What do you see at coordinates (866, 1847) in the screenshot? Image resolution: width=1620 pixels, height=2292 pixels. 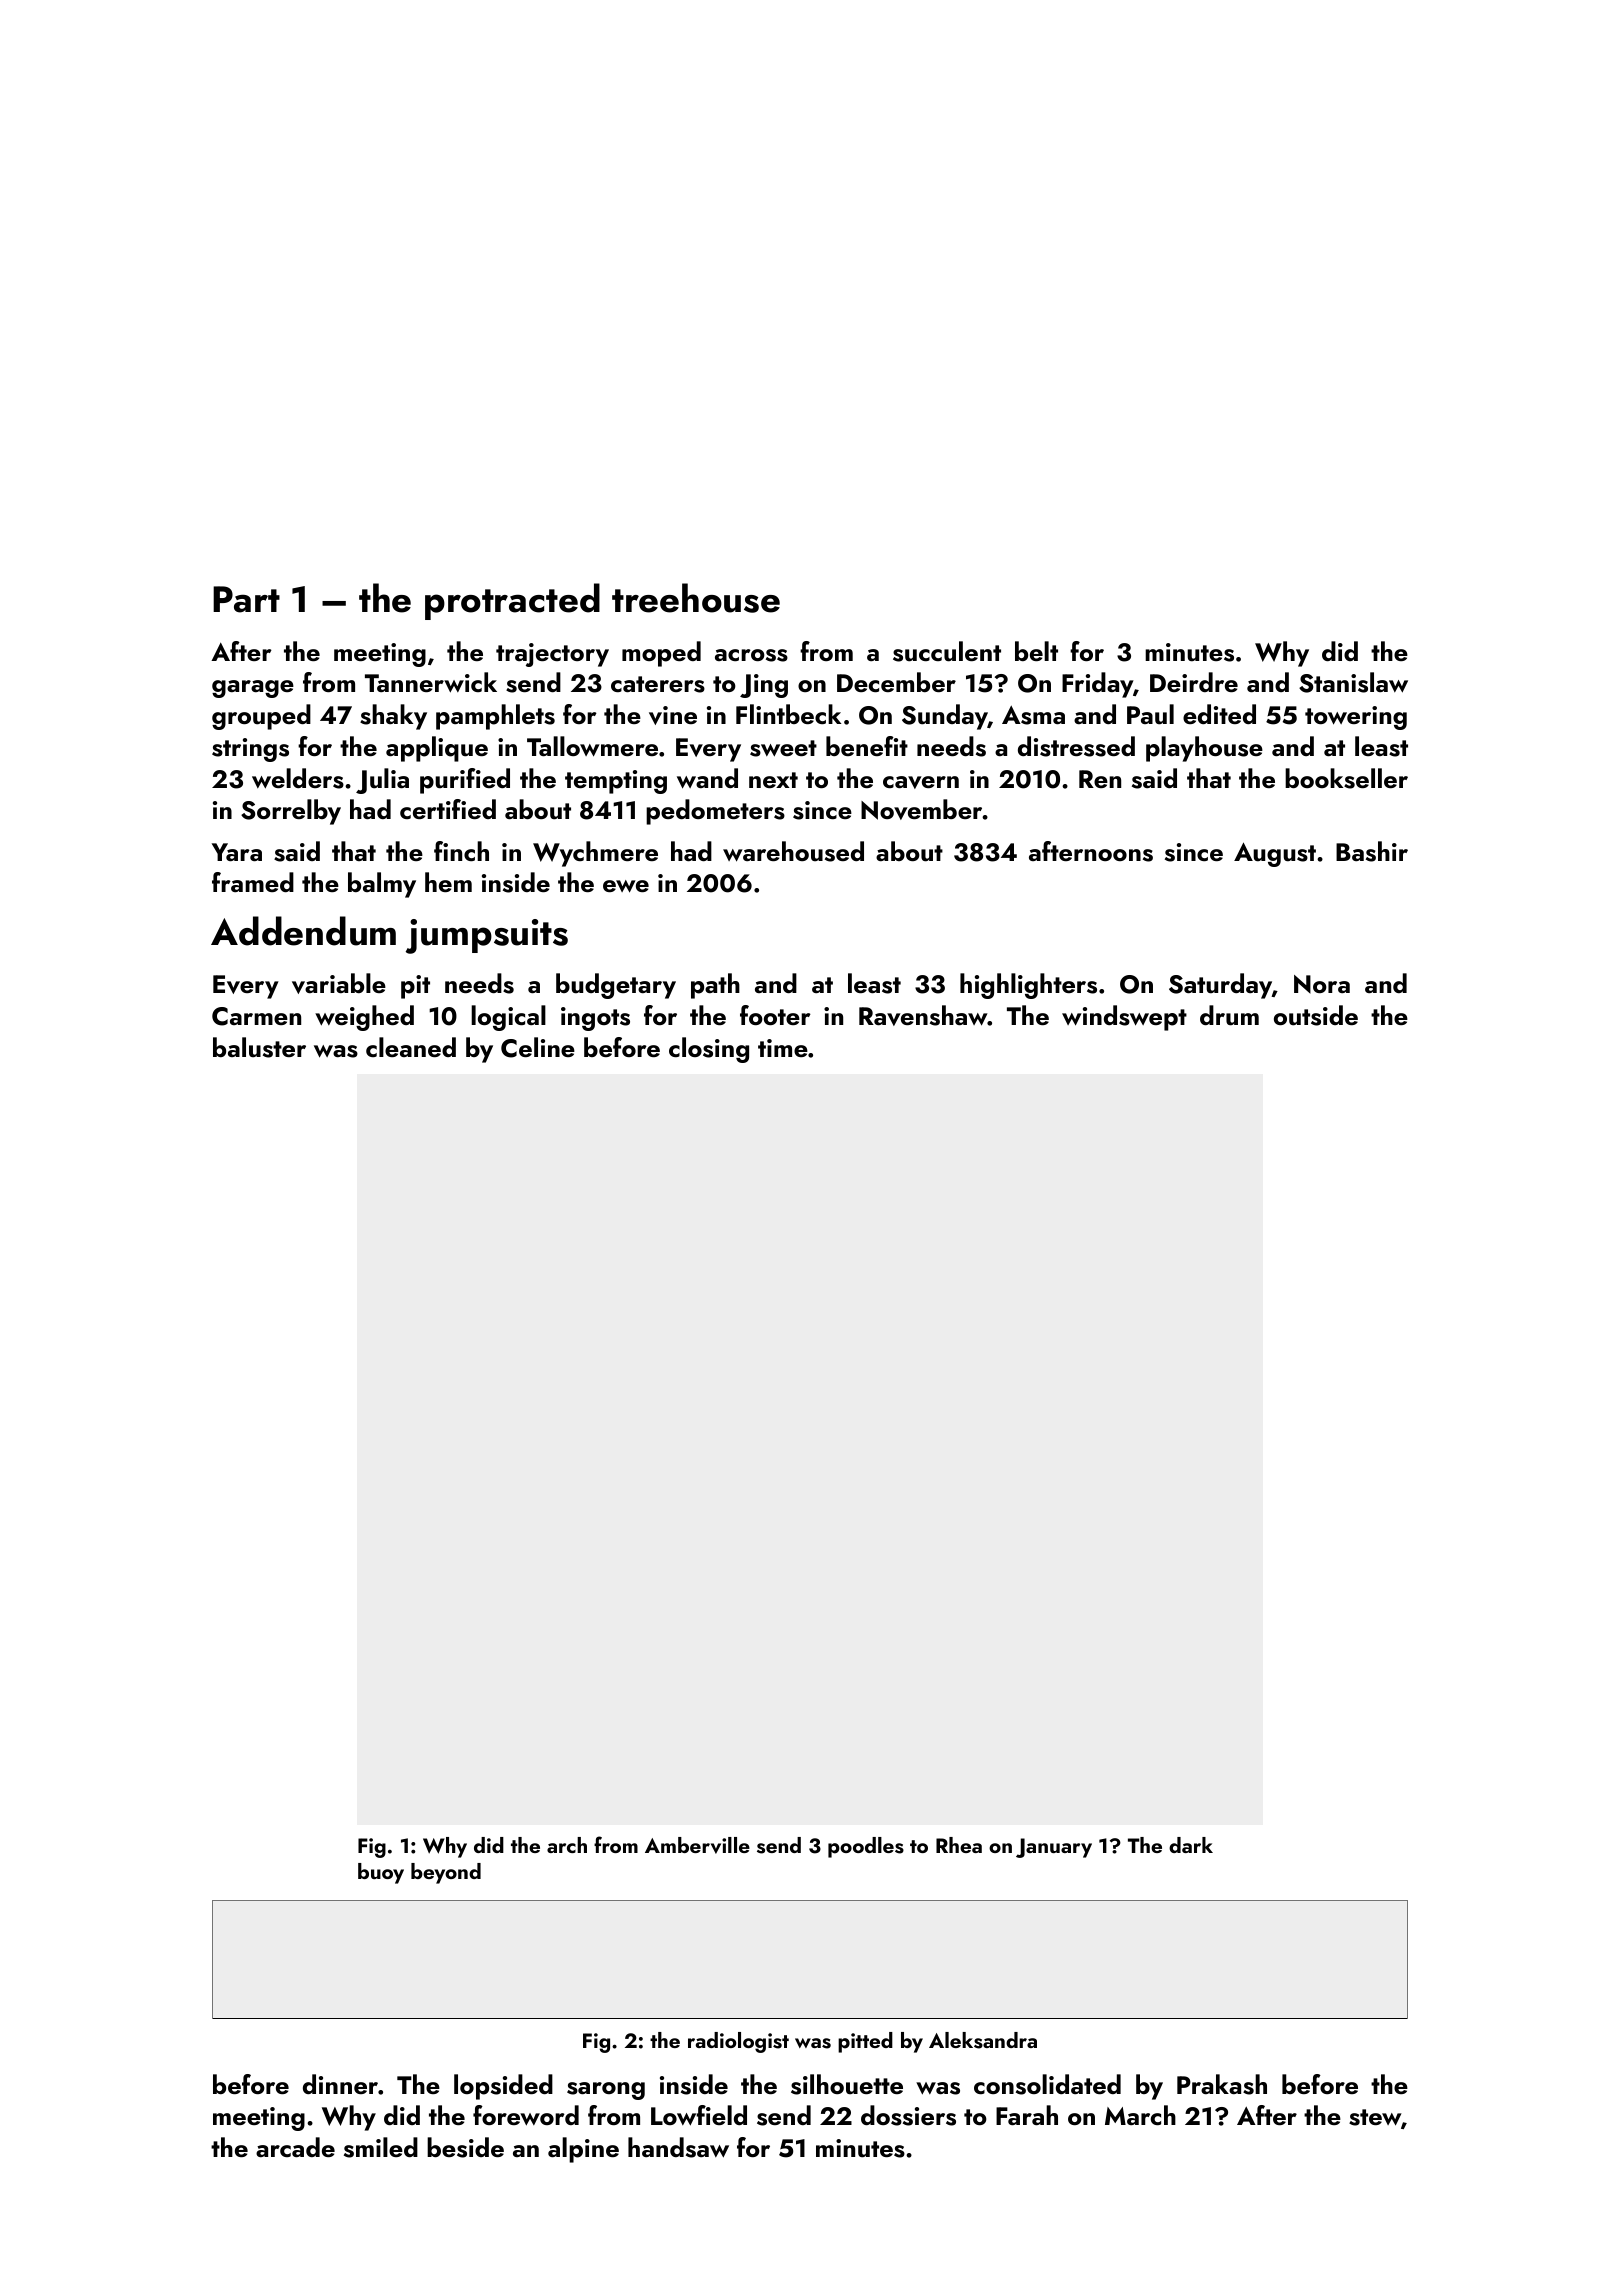 I see `poodles` at bounding box center [866, 1847].
